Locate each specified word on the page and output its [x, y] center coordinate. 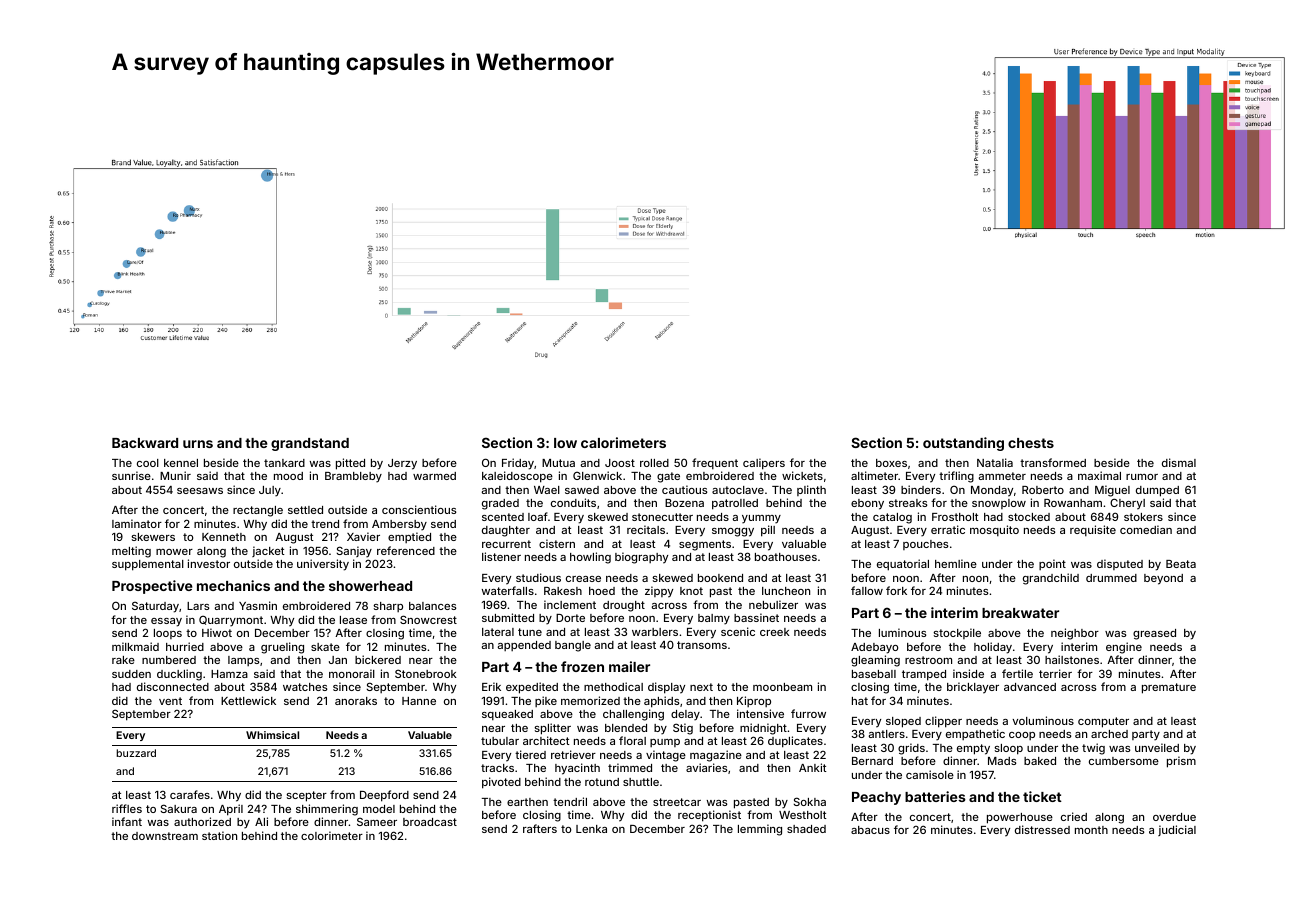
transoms [702, 645]
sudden [131, 674]
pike [546, 701]
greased [1154, 634]
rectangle [258, 511]
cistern [557, 543]
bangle [573, 646]
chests [1031, 443]
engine [1124, 648]
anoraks [356, 701]
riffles [127, 808]
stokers [1143, 517]
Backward [145, 443]
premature [1169, 688]
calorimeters [623, 442]
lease [353, 620]
